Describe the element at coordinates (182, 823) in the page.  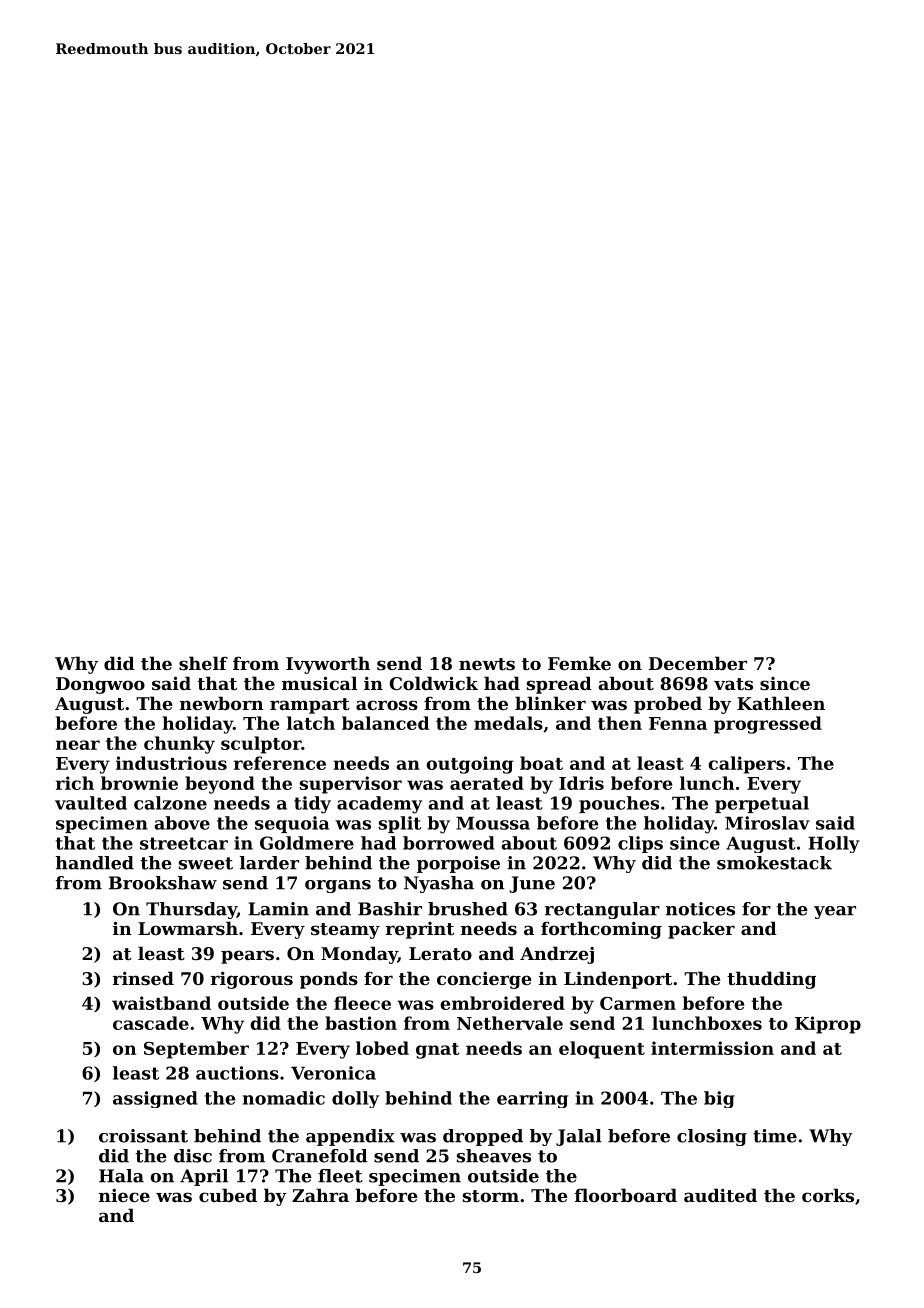
I see `above` at that location.
